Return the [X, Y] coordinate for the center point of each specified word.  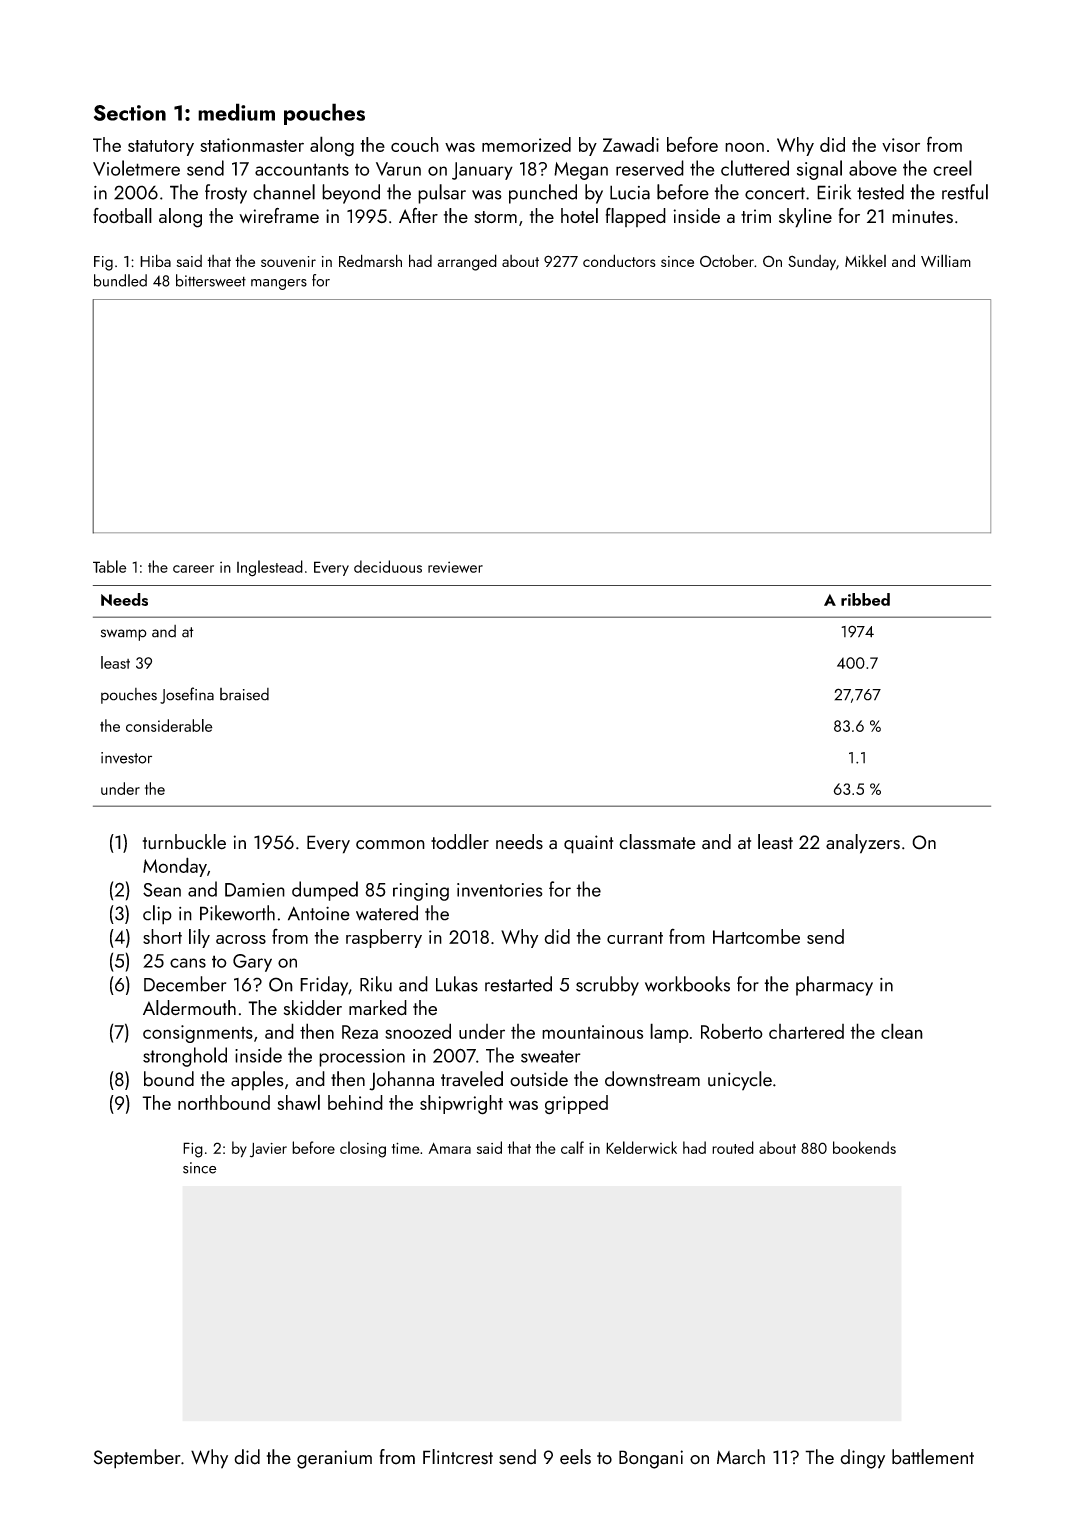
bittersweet [211, 280]
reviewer [455, 567]
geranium [334, 1459]
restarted [518, 984]
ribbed [865, 599]
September [137, 1459]
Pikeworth [237, 913]
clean [902, 1031]
